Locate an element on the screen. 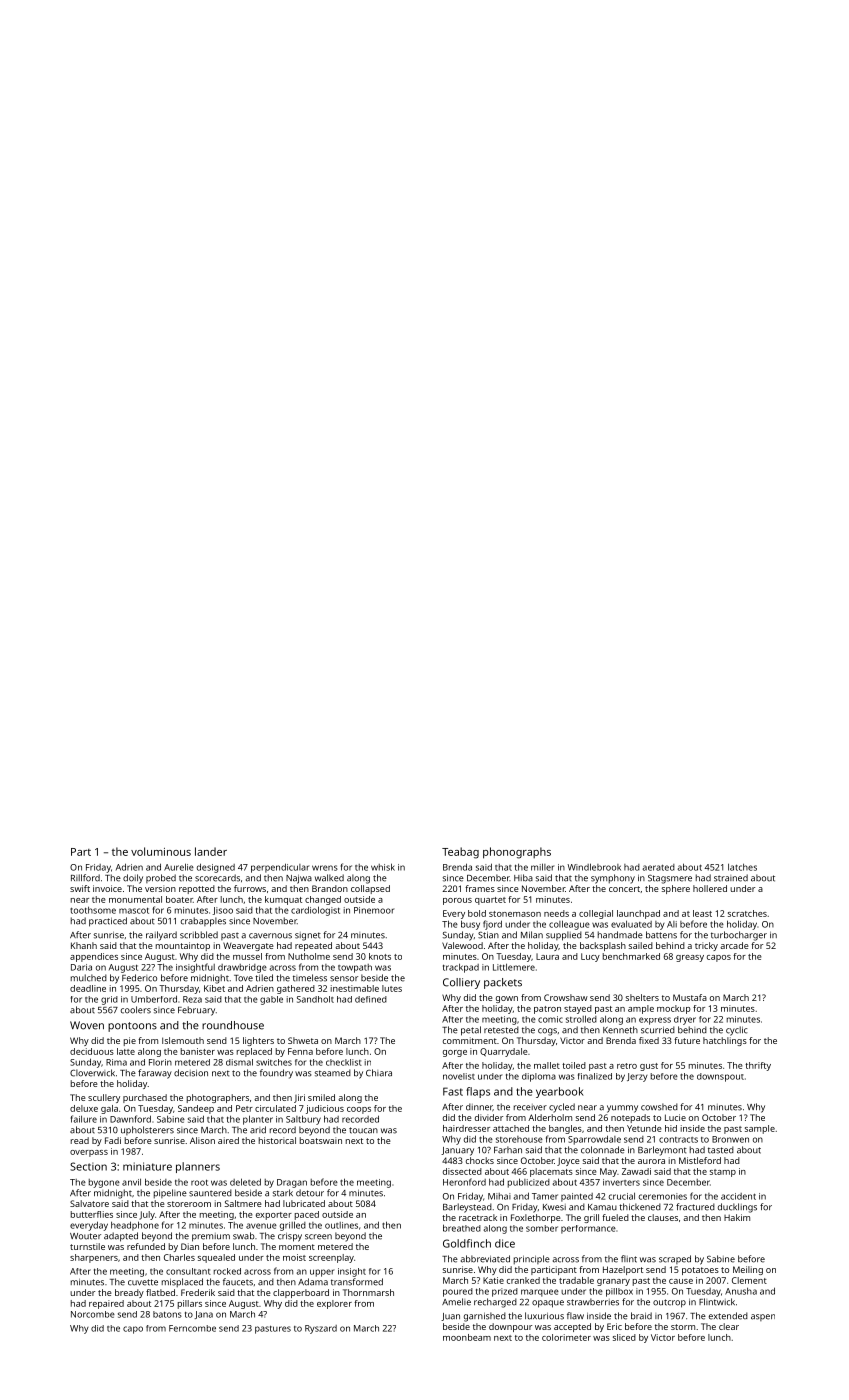 Image resolution: width=849 pixels, height=1400 pixels. thrifty is located at coordinates (758, 1066).
